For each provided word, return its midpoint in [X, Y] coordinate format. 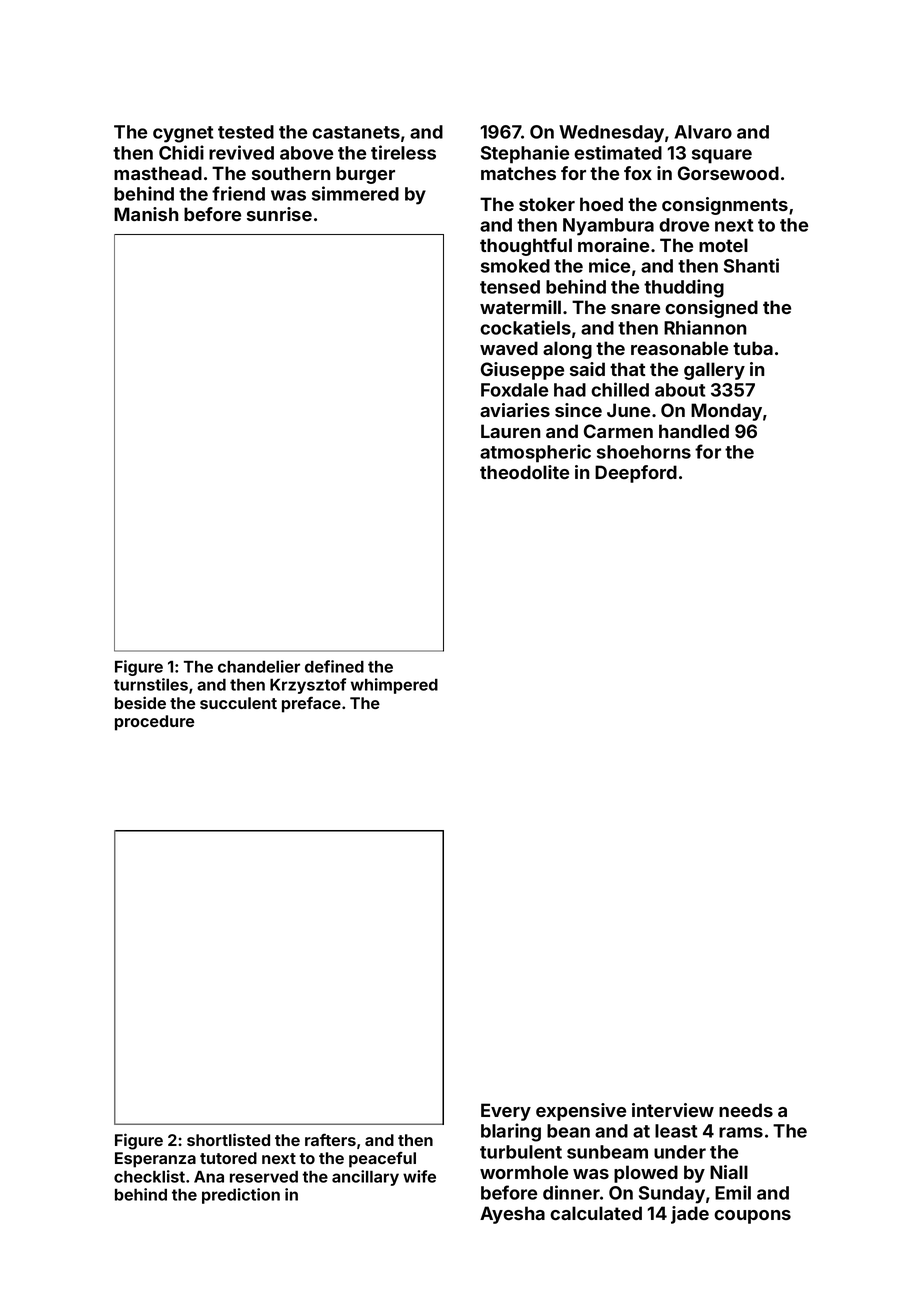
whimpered [394, 686]
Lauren [510, 431]
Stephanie [525, 154]
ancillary [365, 1178]
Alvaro [703, 132]
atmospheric [535, 453]
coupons [752, 1217]
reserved [264, 1177]
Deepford [636, 474]
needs [746, 1110]
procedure [154, 723]
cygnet [183, 134]
